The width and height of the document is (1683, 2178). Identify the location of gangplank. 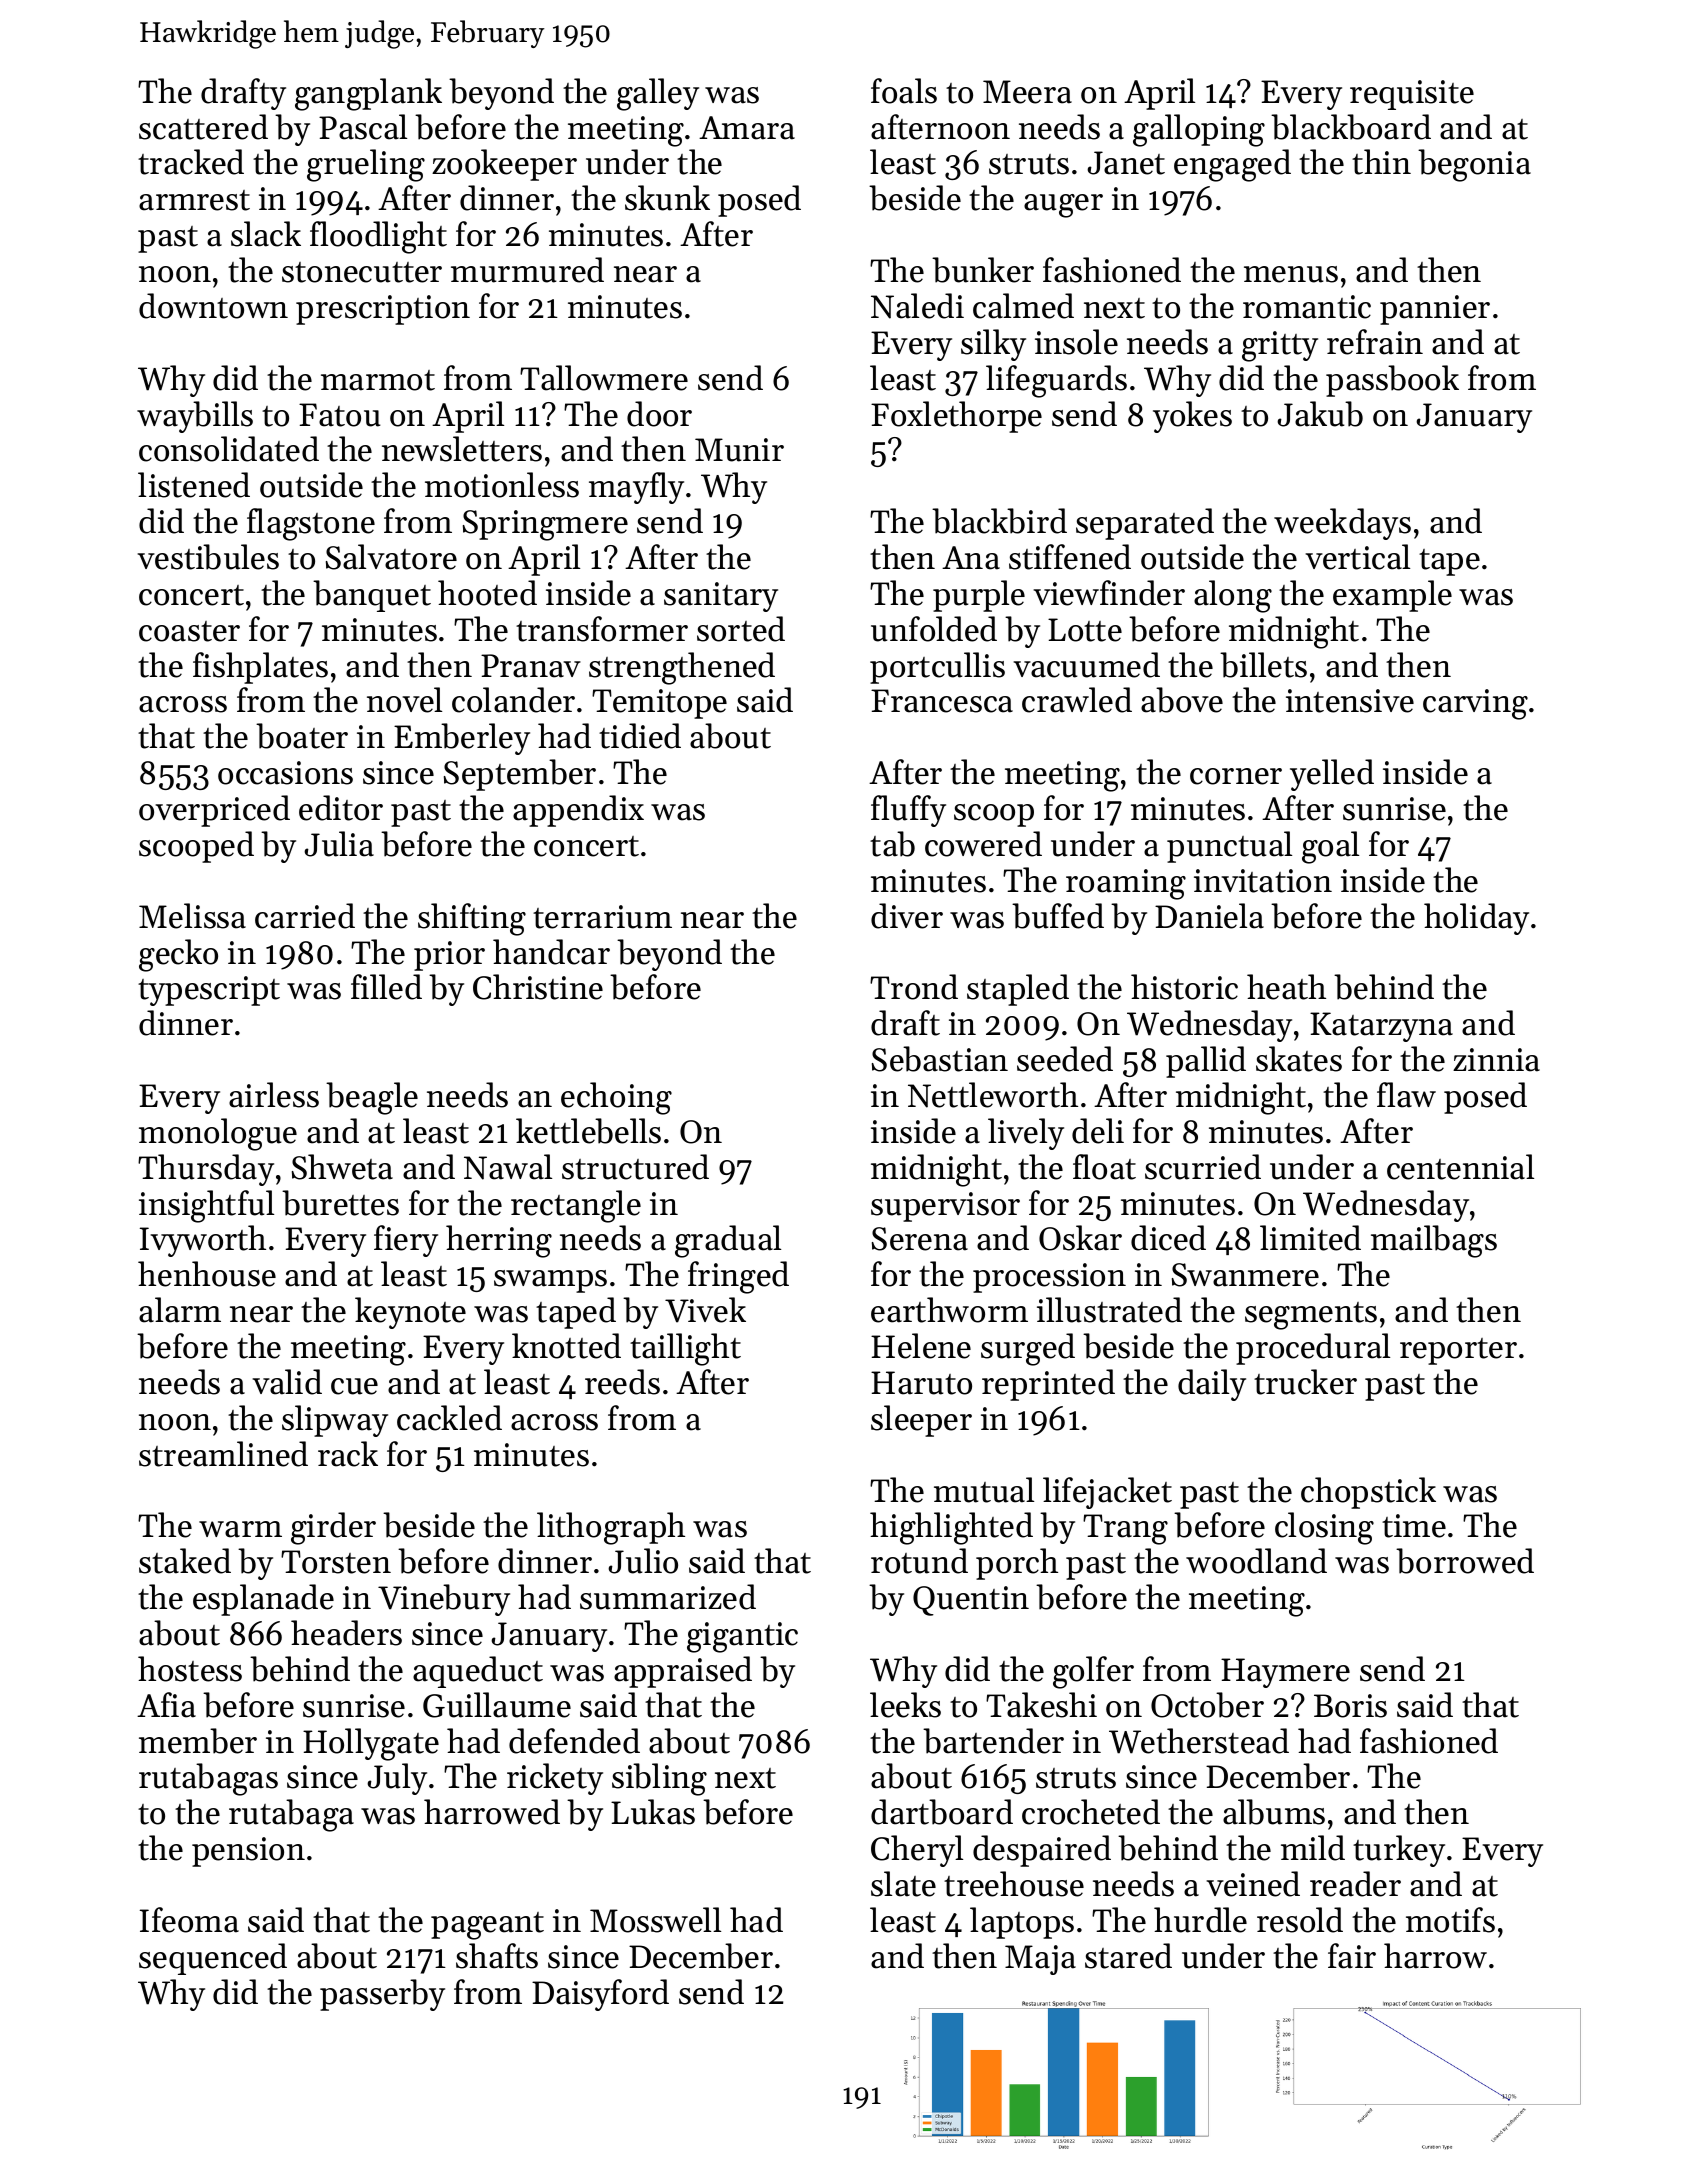
(368, 94).
